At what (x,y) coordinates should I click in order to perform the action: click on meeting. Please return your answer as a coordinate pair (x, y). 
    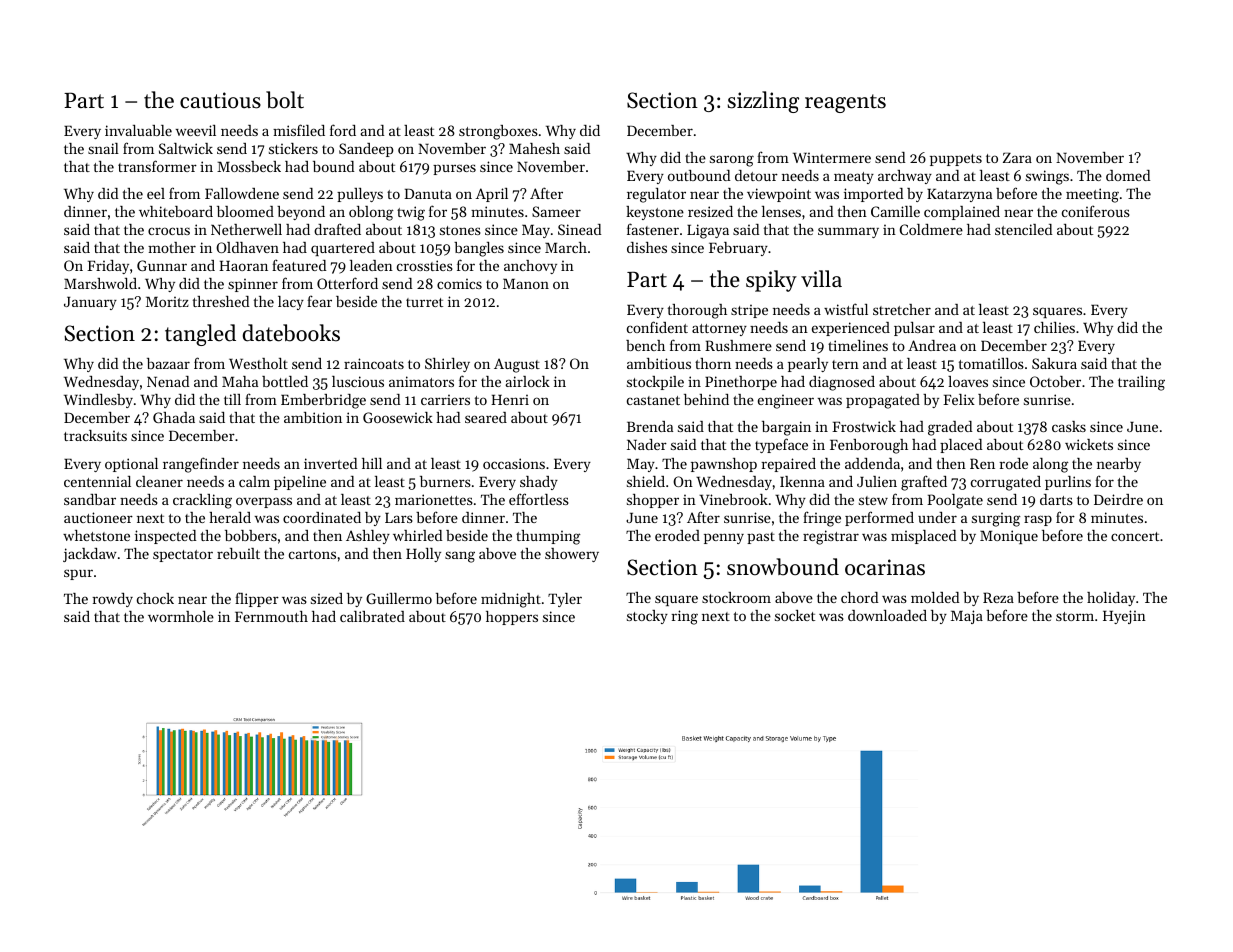
    Looking at the image, I should click on (1092, 195).
